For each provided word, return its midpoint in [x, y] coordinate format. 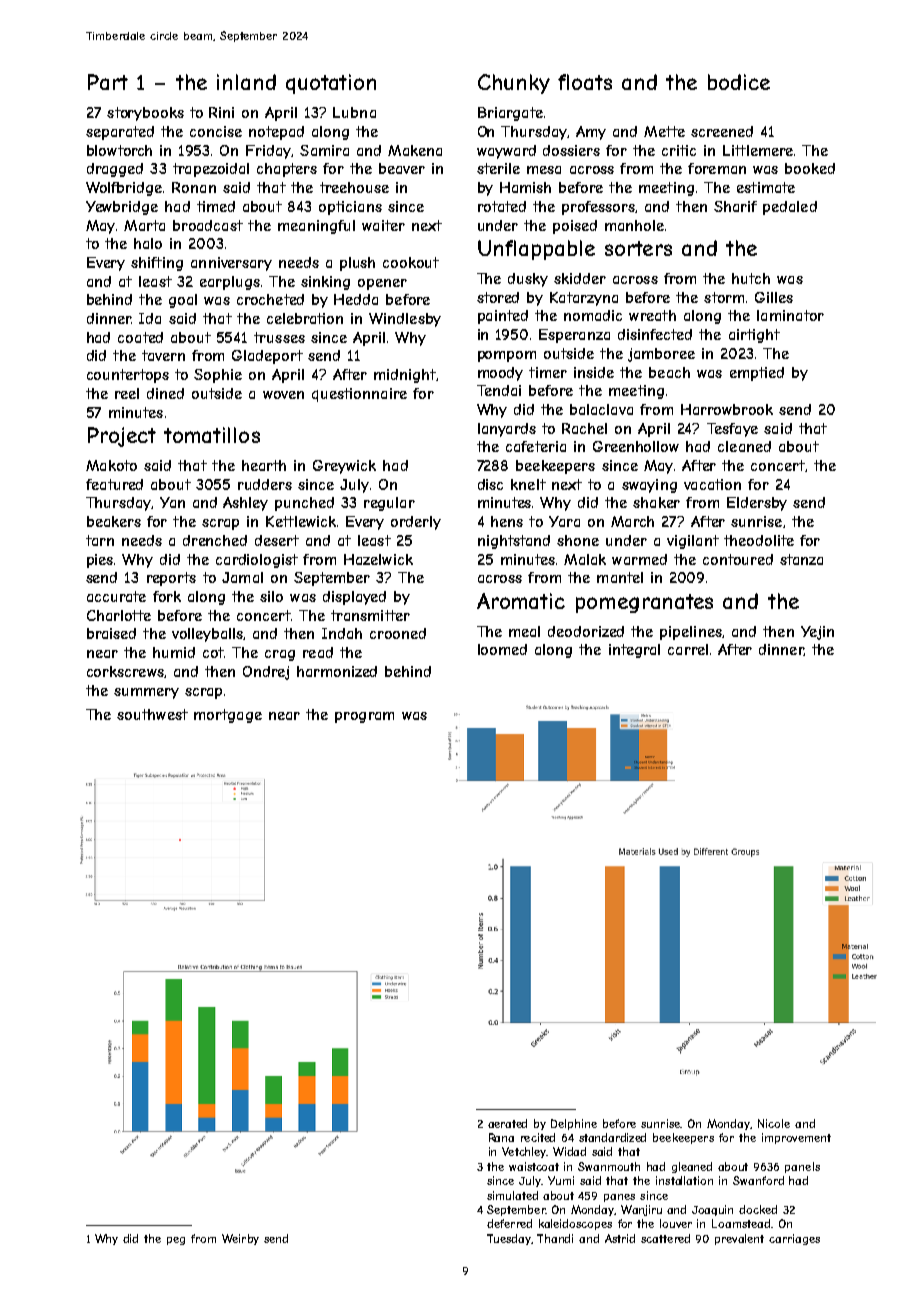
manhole [634, 225]
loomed [502, 649]
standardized [612, 1137]
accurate [116, 596]
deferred [509, 1223]
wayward [506, 152]
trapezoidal [211, 170]
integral [634, 651]
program [364, 717]
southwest [152, 714]
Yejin [817, 633]
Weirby [240, 1239]
